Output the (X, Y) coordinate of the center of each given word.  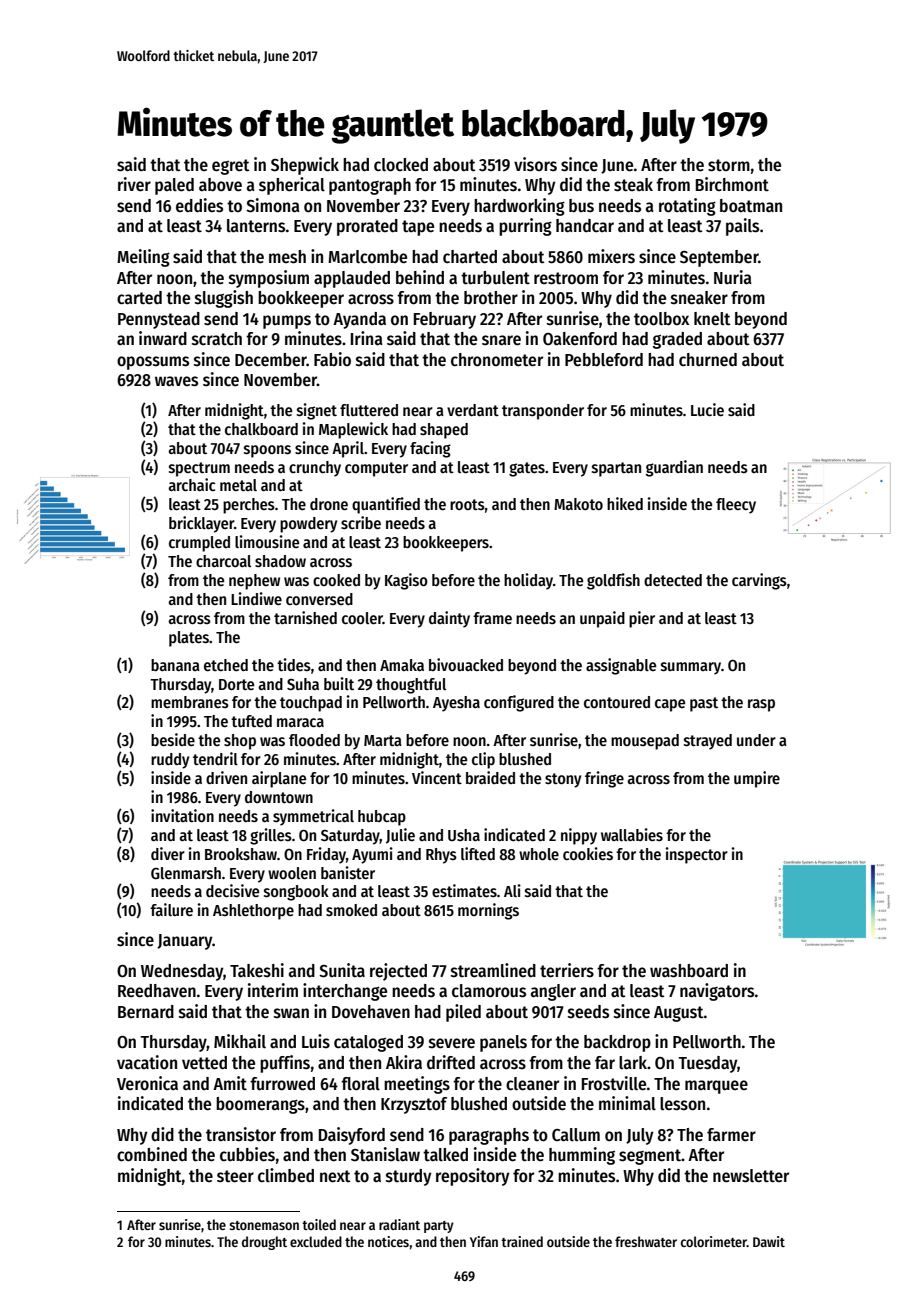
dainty (449, 619)
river (134, 184)
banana (175, 665)
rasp (761, 705)
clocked (401, 165)
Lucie (707, 409)
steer (235, 1176)
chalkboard (261, 429)
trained (522, 1241)
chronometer (497, 360)
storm (729, 165)
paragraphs (489, 1136)
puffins (285, 1064)
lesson (682, 1104)
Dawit (769, 1241)
